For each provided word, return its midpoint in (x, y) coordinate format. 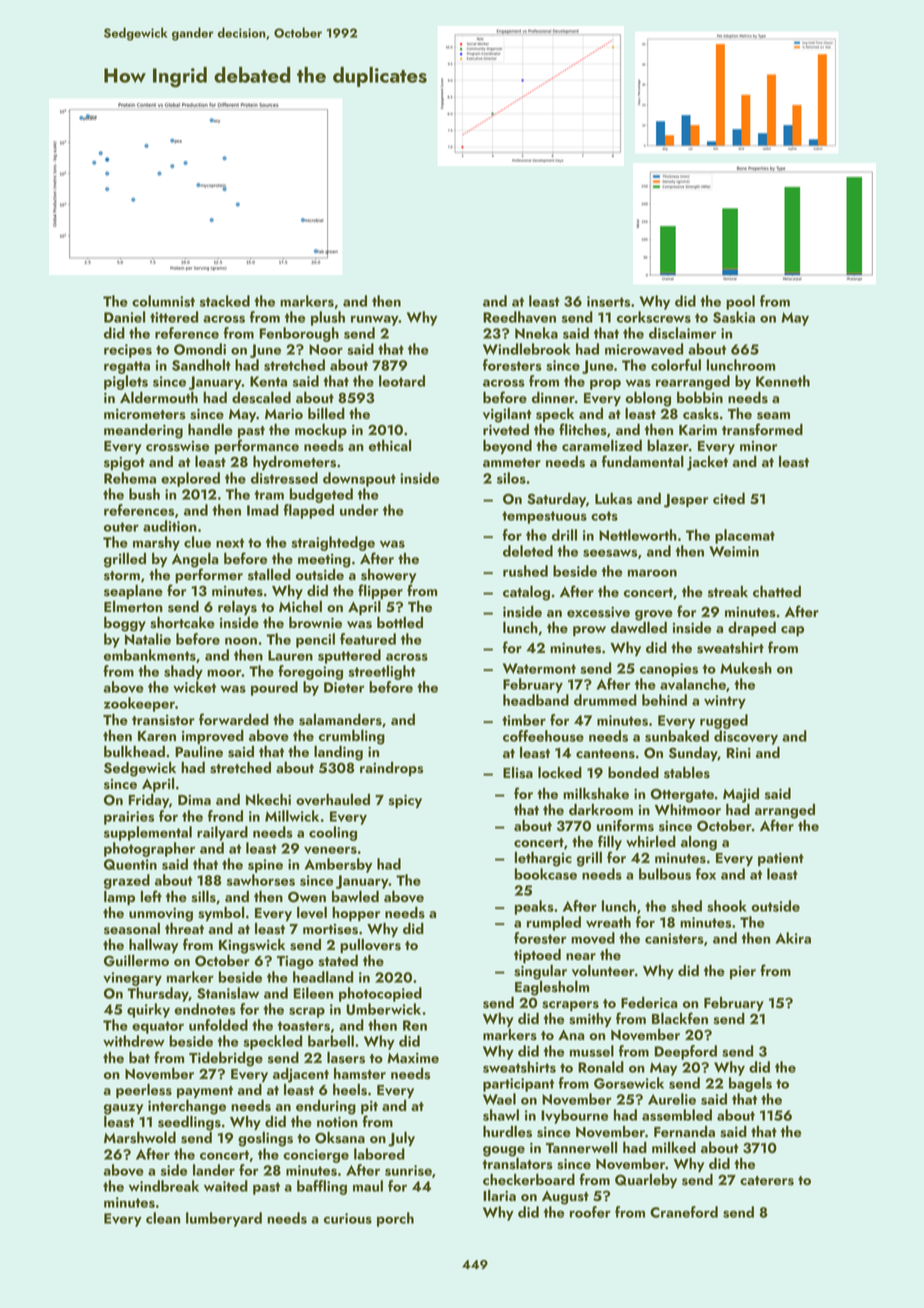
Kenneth (783, 381)
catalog (526, 593)
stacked (225, 301)
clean (163, 1218)
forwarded (234, 719)
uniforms (625, 825)
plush (328, 318)
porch (395, 1219)
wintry (725, 702)
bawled (355, 896)
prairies (129, 818)
